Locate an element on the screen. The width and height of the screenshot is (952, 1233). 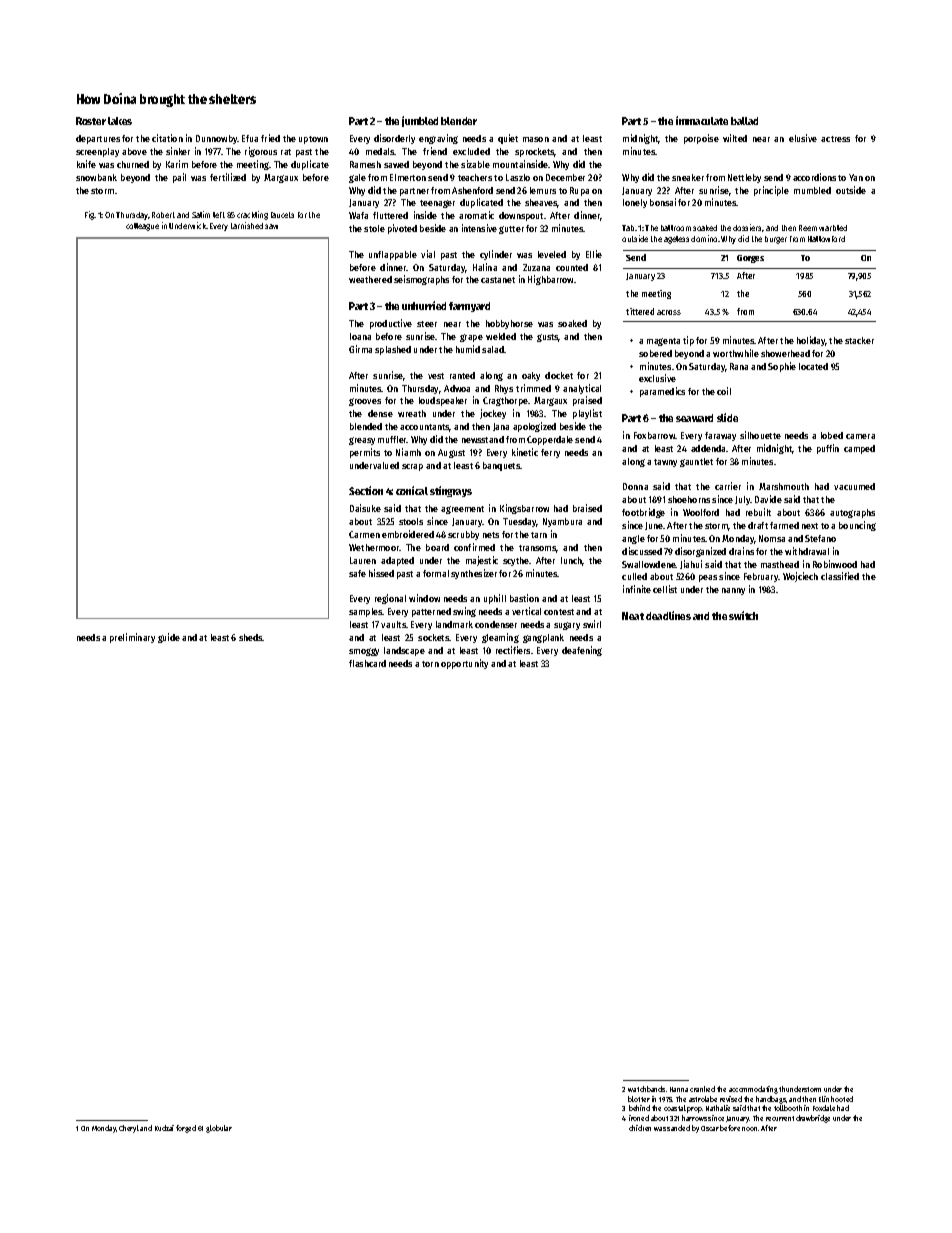
drawbridge is located at coordinates (813, 1119).
